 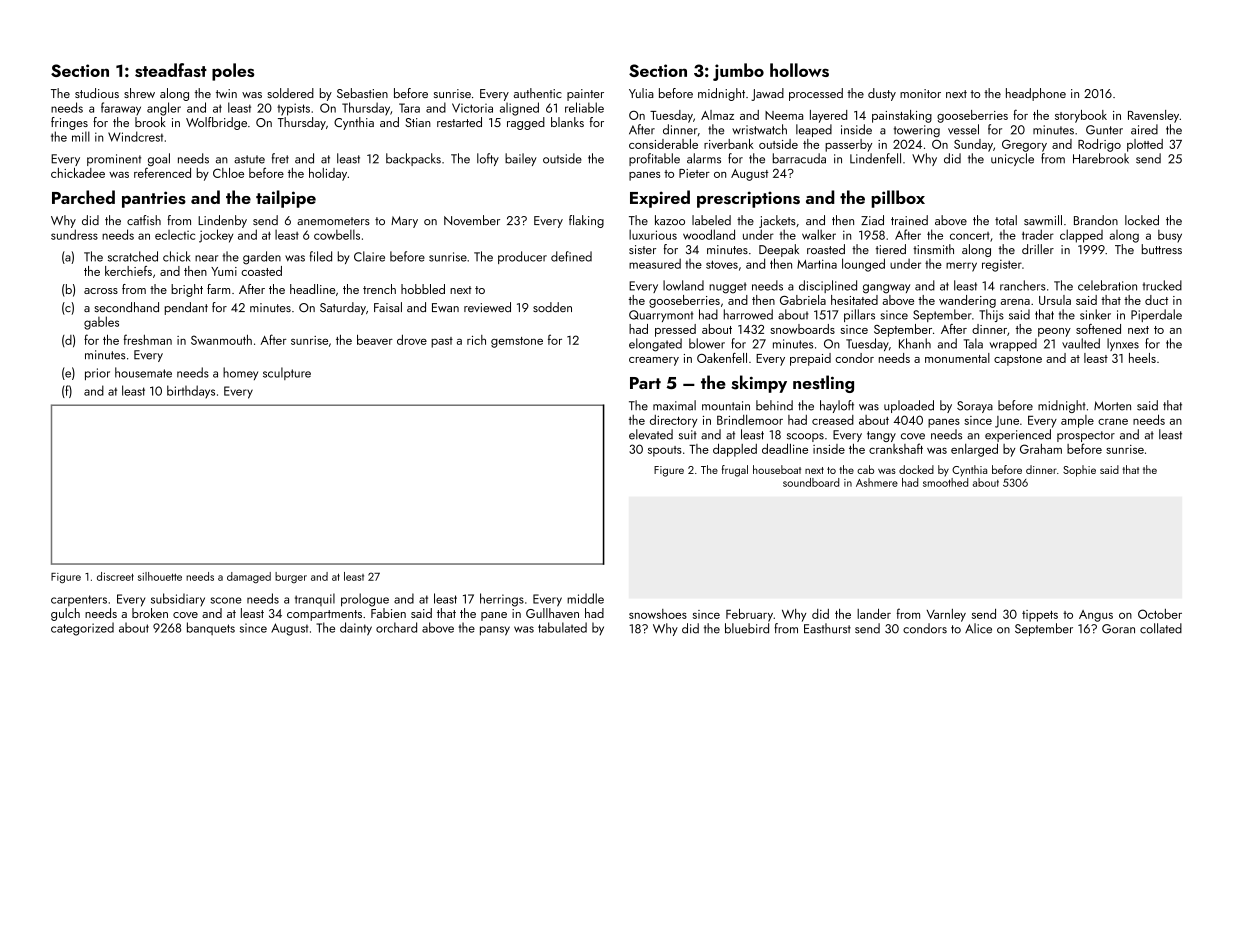 I want to click on maximal, so click(x=674, y=405).
